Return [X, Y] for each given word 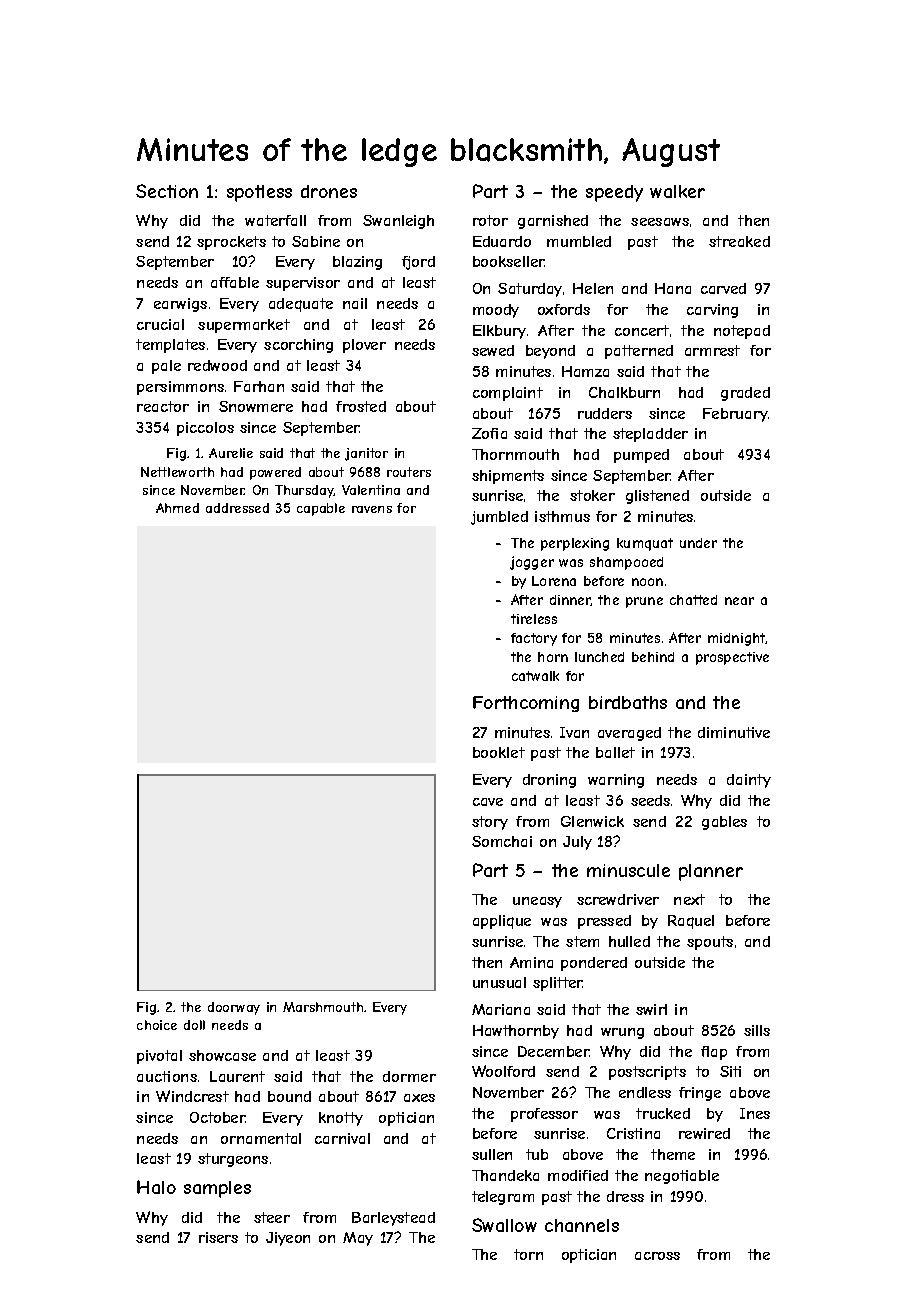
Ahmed [177, 508]
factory [534, 639]
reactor [163, 406]
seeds [650, 800]
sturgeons [233, 1160]
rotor [490, 220]
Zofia [489, 433]
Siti [730, 1071]
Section [167, 191]
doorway [234, 1008]
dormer [409, 1076]
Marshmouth [323, 1007]
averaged [629, 734]
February [735, 415]
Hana [673, 288]
